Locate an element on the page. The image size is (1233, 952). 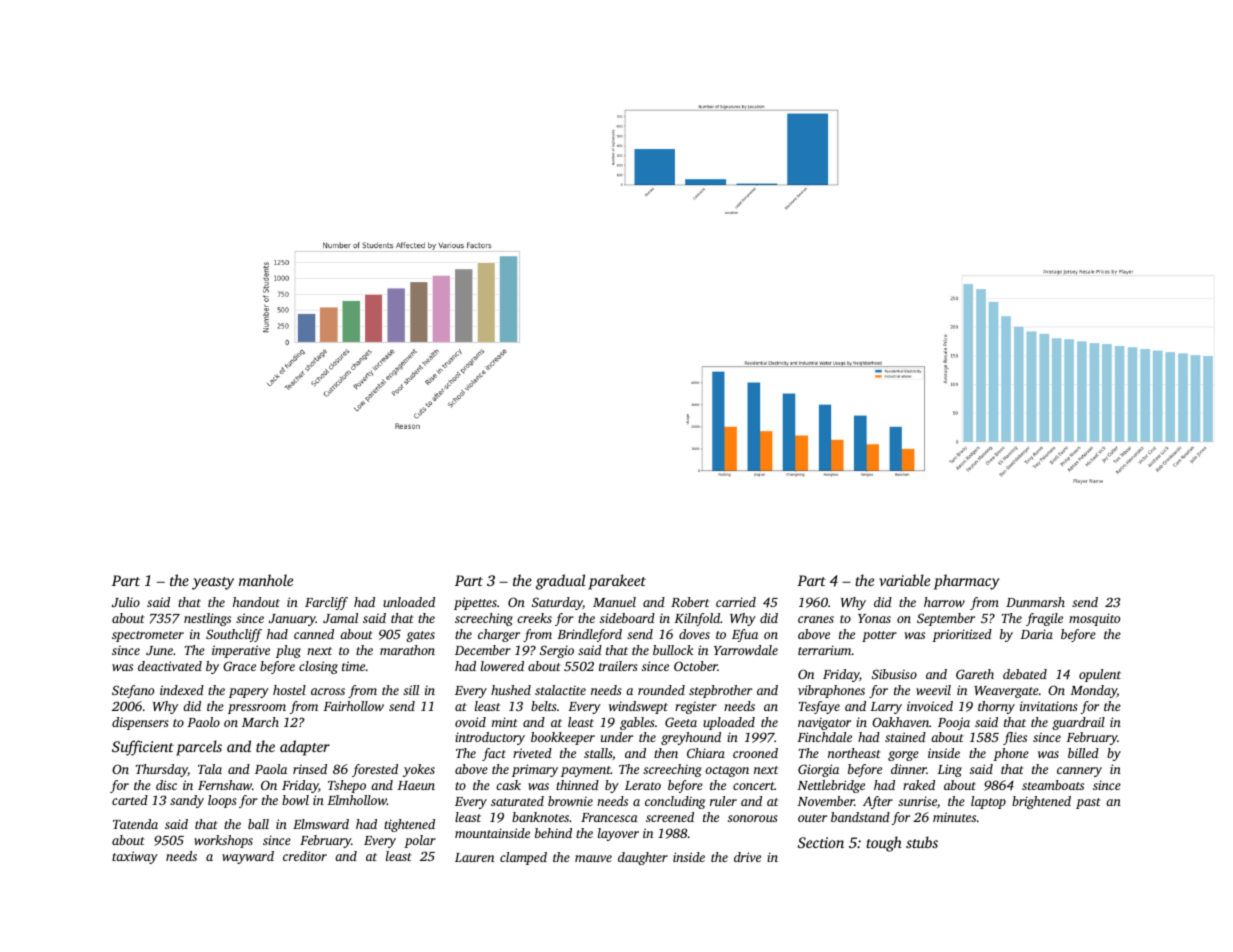
gradual is located at coordinates (560, 582).
